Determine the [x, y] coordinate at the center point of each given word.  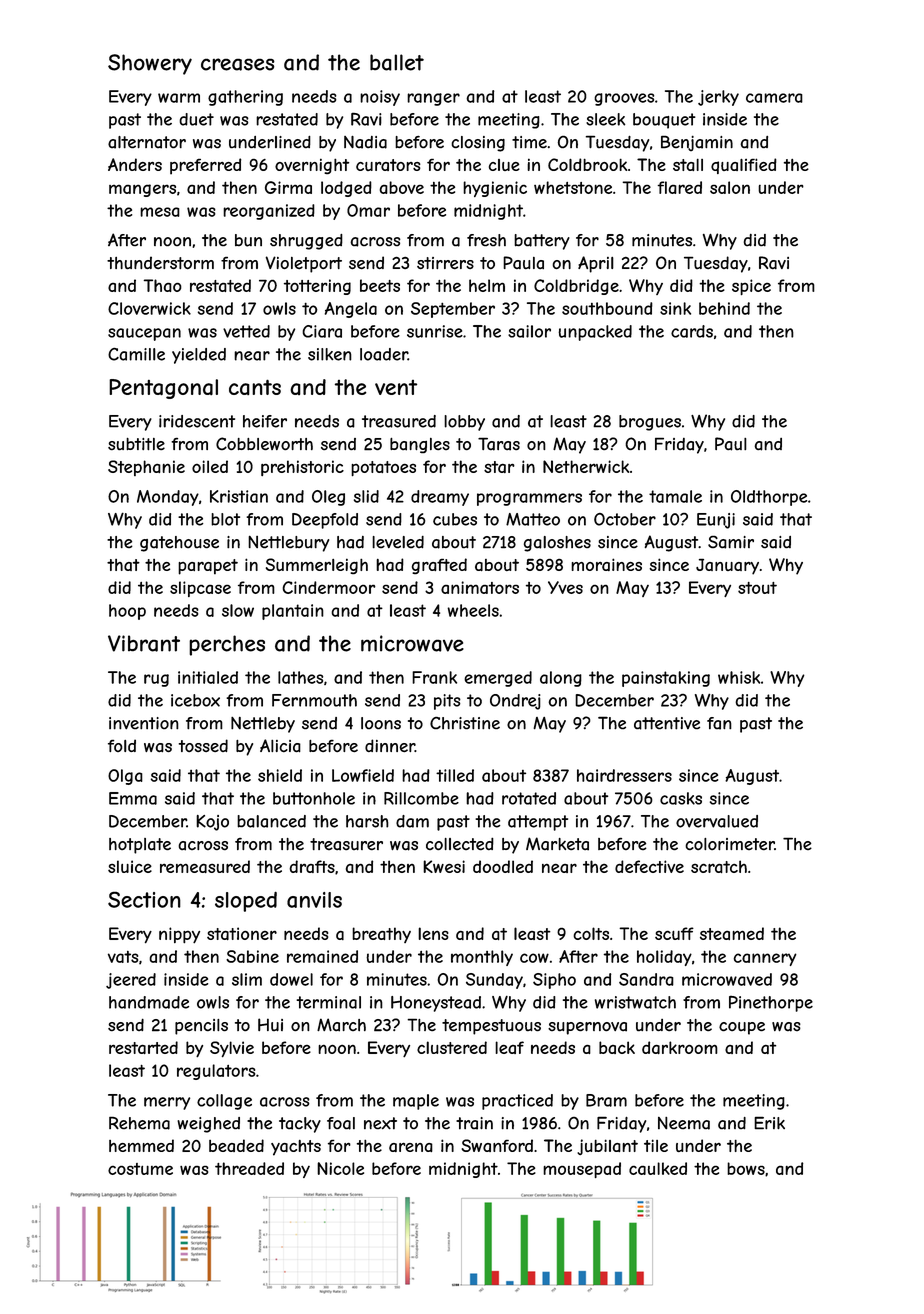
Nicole [340, 1168]
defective [649, 866]
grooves [624, 99]
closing [478, 144]
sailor [529, 331]
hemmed [141, 1145]
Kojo [212, 823]
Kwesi [444, 866]
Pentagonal [163, 389]
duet [196, 119]
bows [746, 1168]
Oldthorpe [769, 498]
